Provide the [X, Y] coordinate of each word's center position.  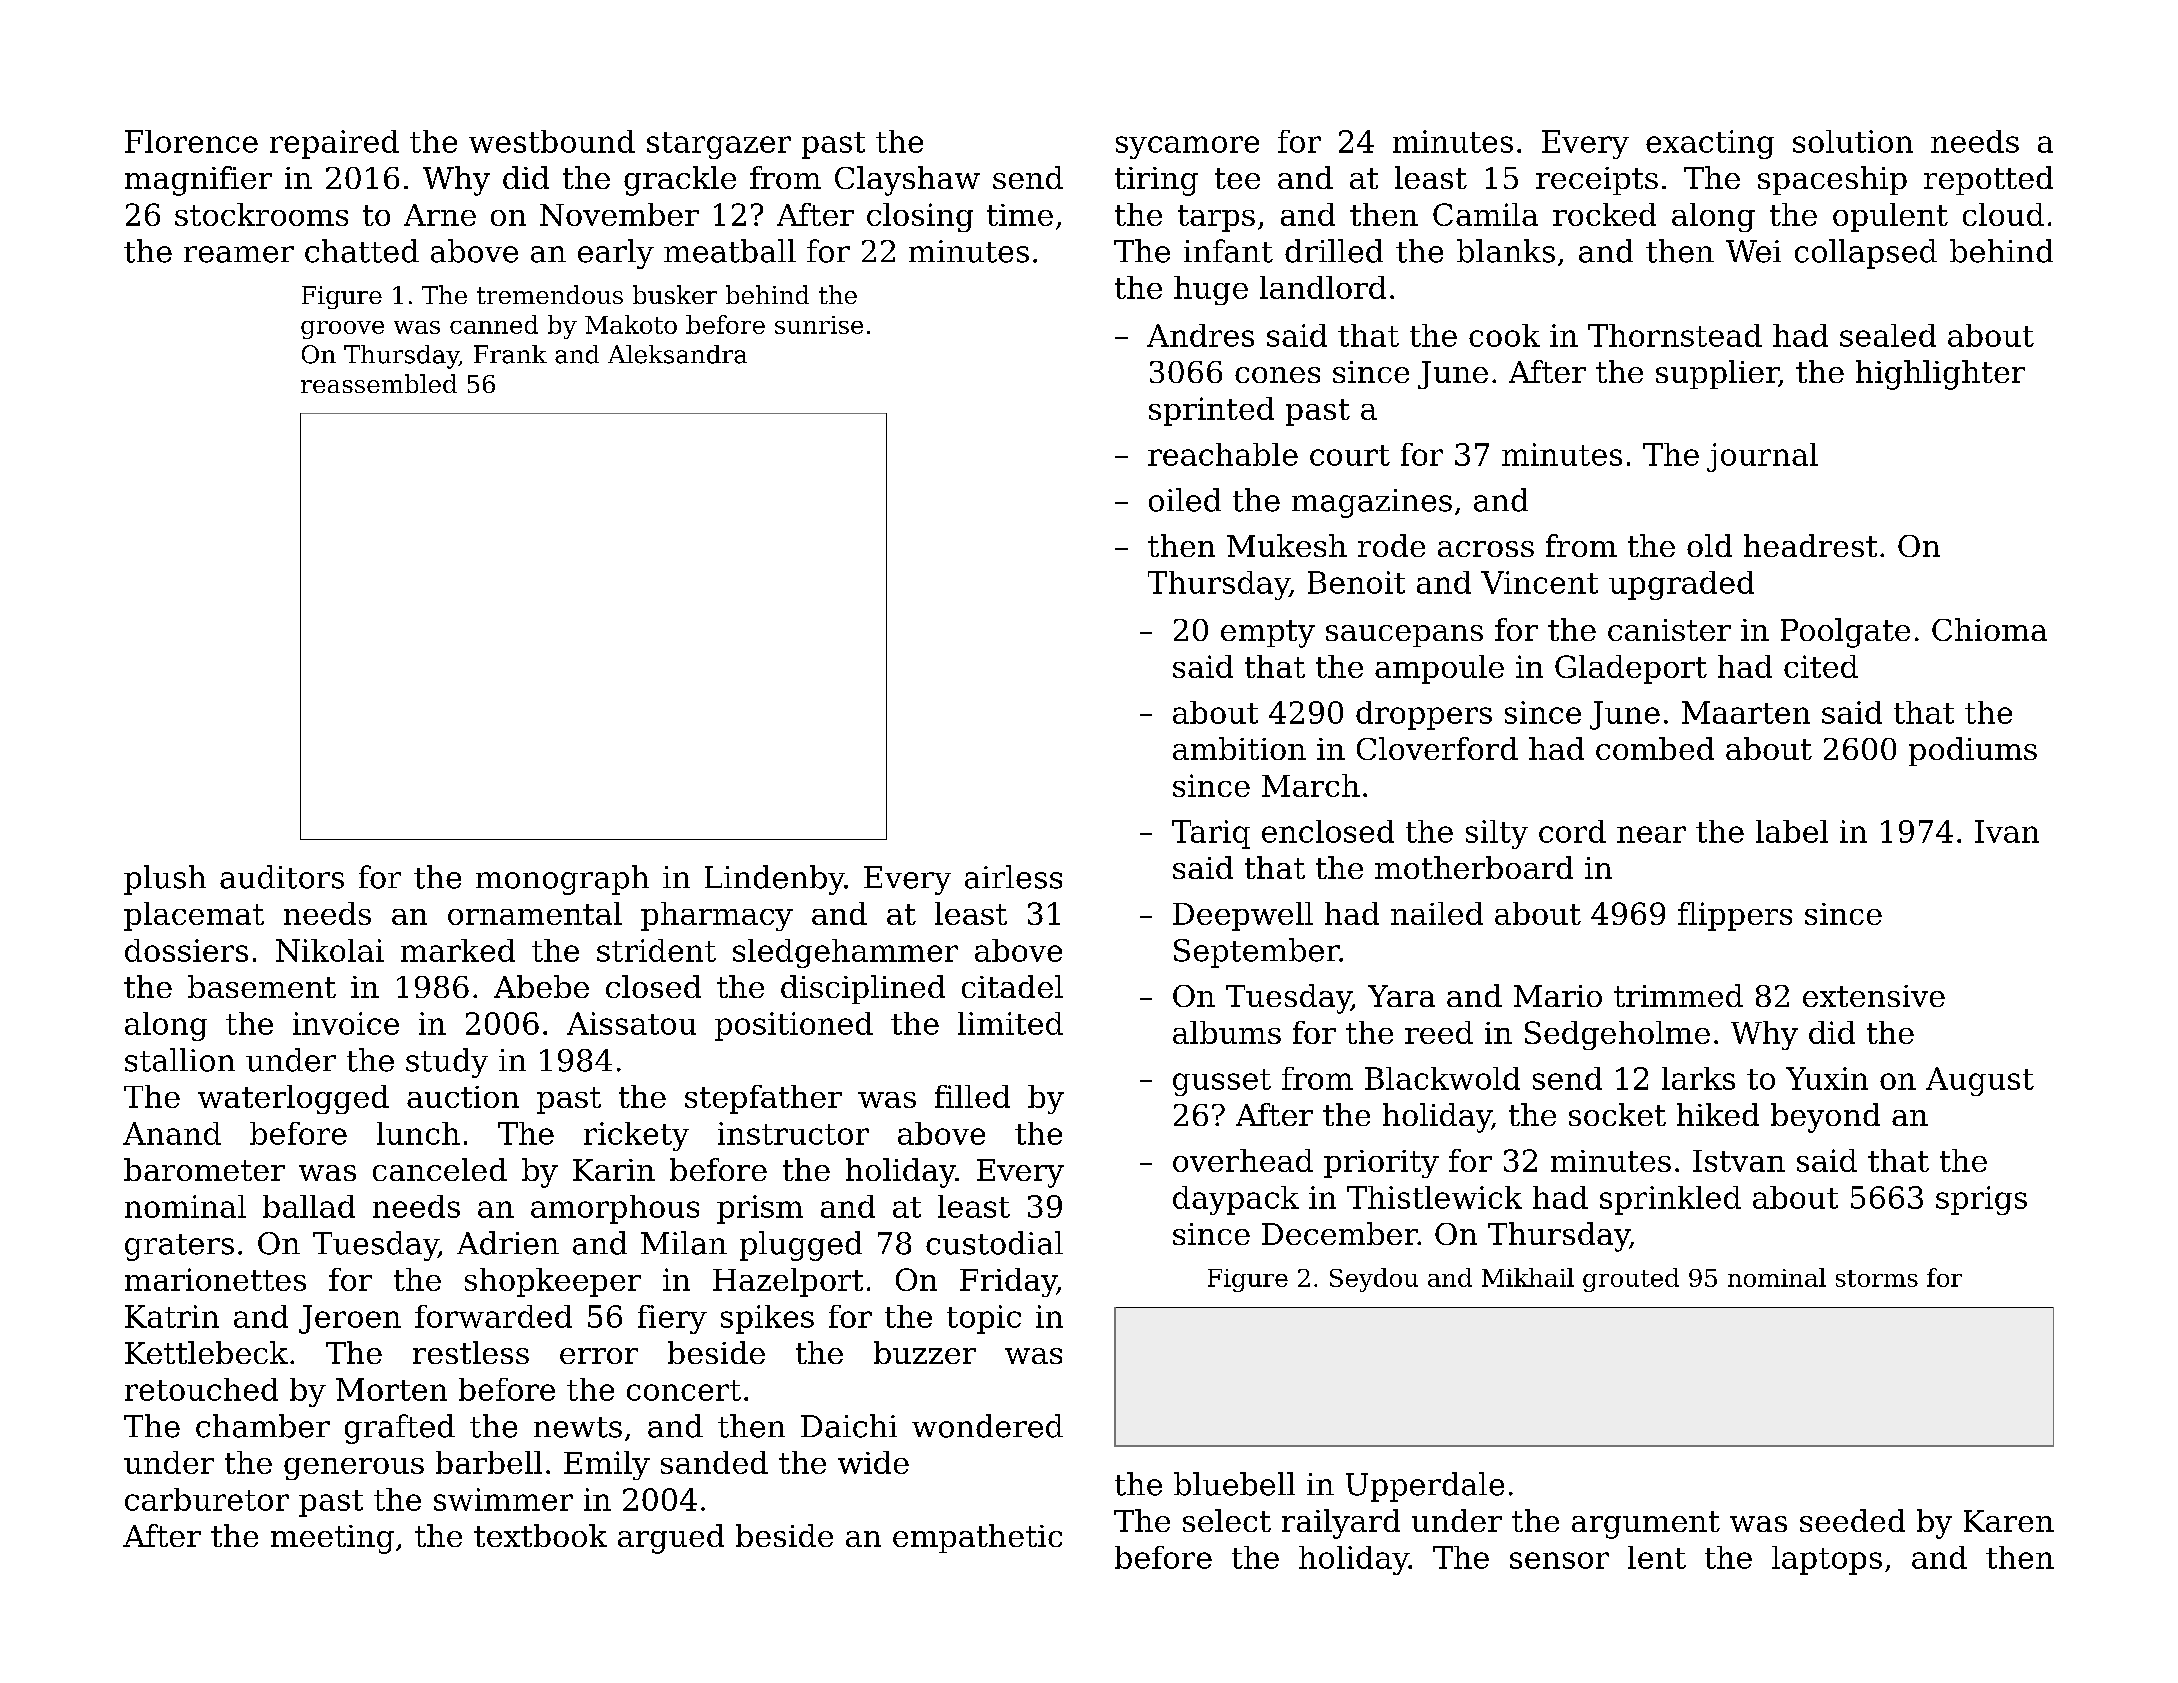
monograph [562, 880]
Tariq [1211, 834]
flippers [1735, 916]
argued [671, 1539]
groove [342, 330]
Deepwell [1243, 916]
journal [1762, 457]
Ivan [2007, 831]
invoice [346, 1023]
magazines [1372, 503]
